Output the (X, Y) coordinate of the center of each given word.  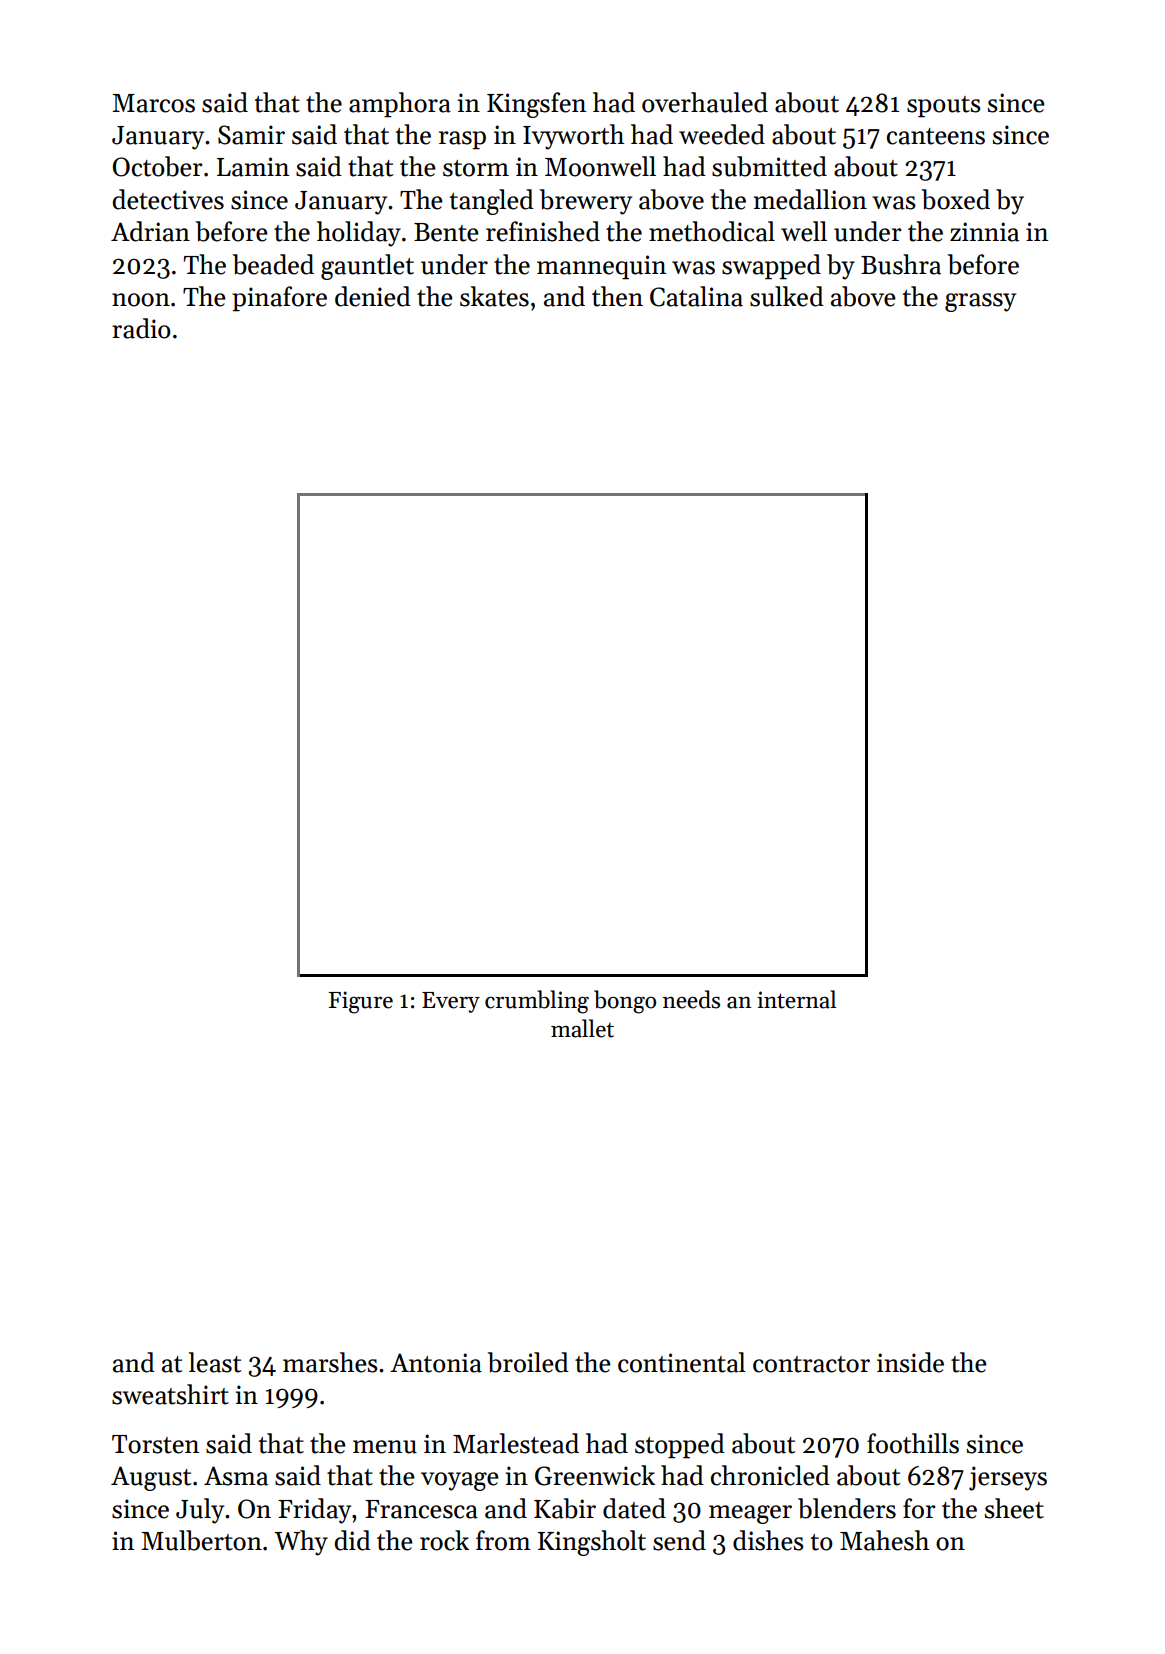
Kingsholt (592, 1543)
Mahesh (884, 1540)
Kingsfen (536, 105)
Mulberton (201, 1540)
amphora (400, 105)
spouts (944, 107)
